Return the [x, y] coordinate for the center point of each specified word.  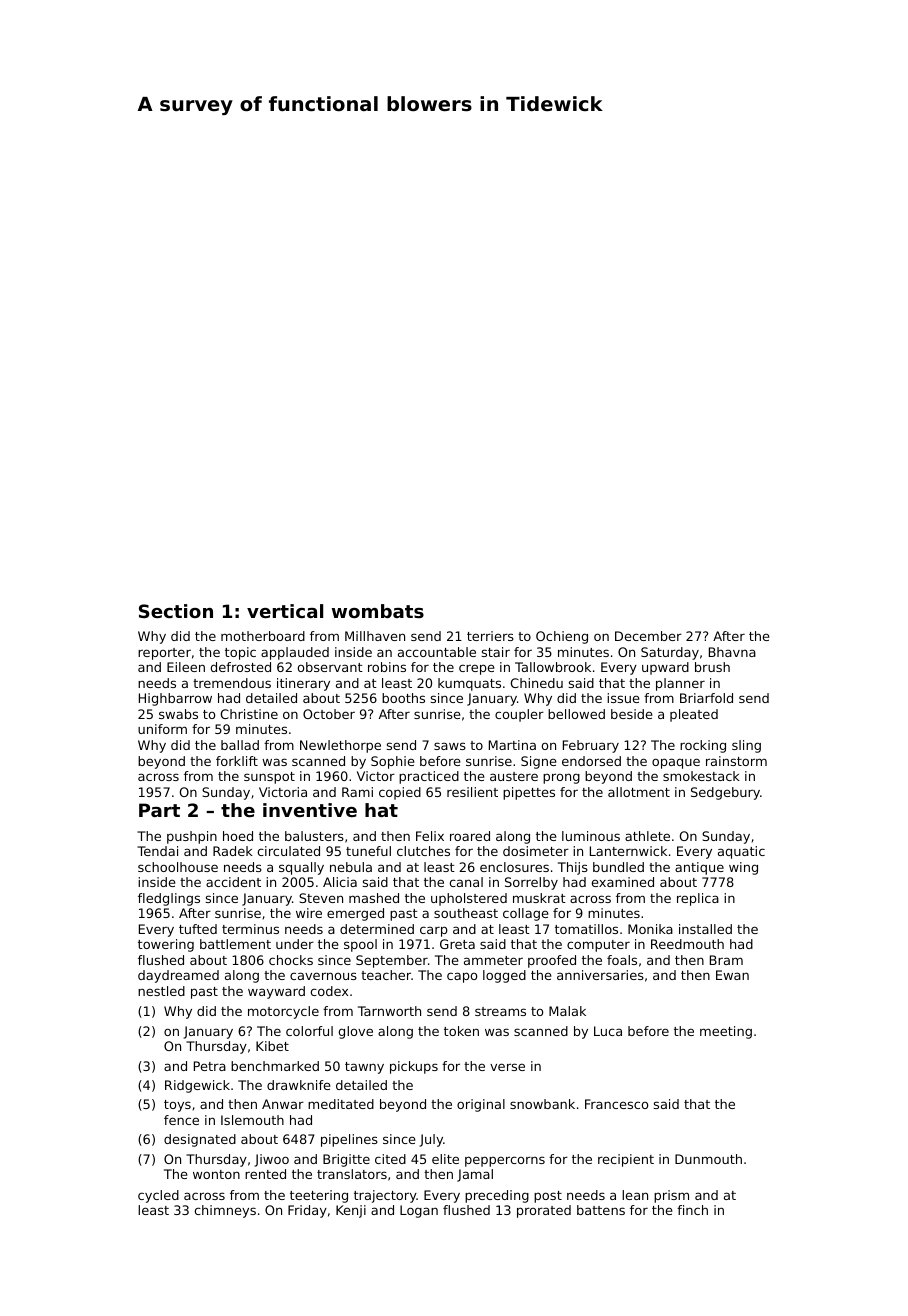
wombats [378, 611]
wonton [216, 1174]
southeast [466, 913]
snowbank [542, 1104]
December [648, 636]
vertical [285, 611]
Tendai [157, 851]
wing [743, 868]
